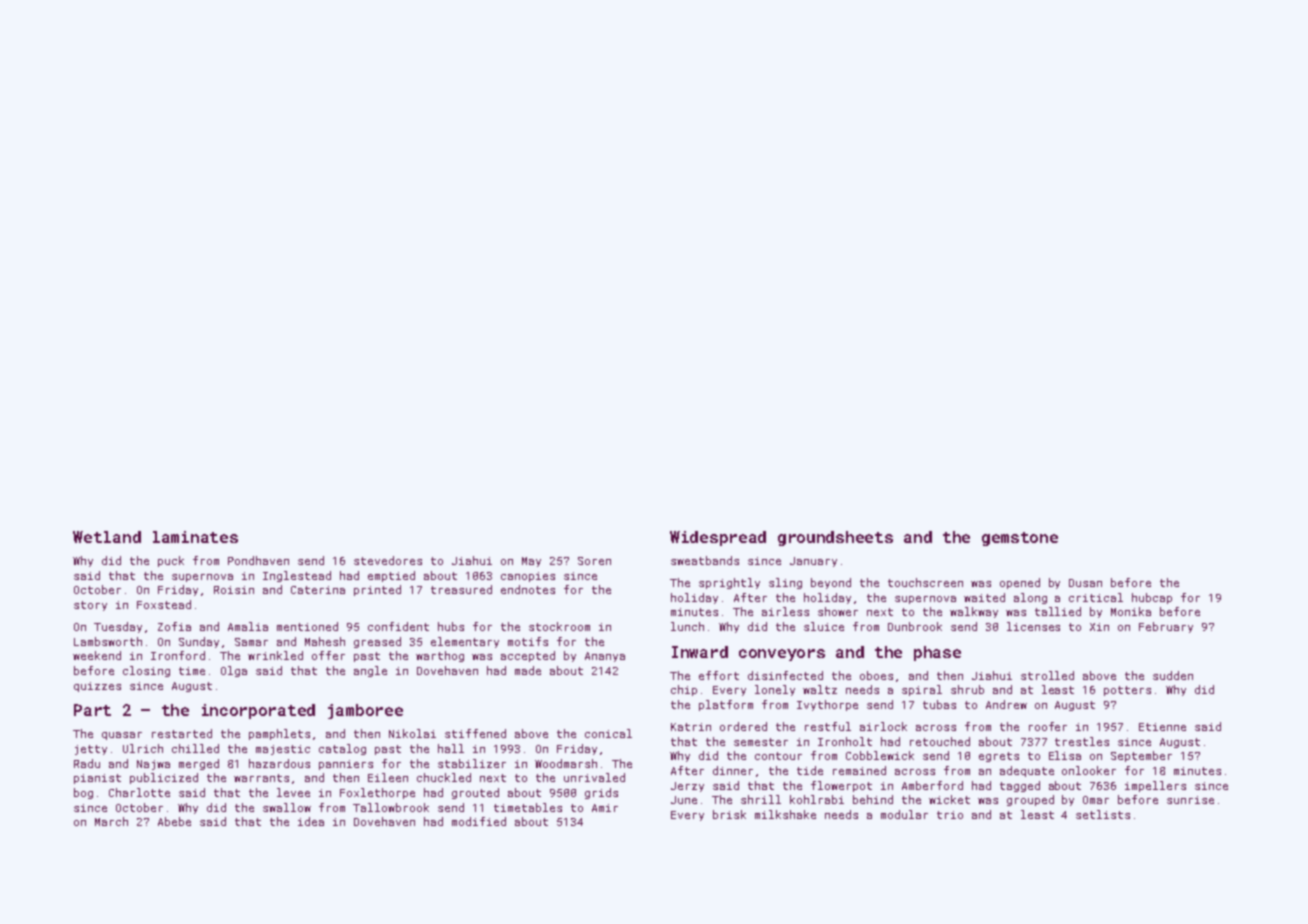  I want to click on airless, so click(785, 611).
